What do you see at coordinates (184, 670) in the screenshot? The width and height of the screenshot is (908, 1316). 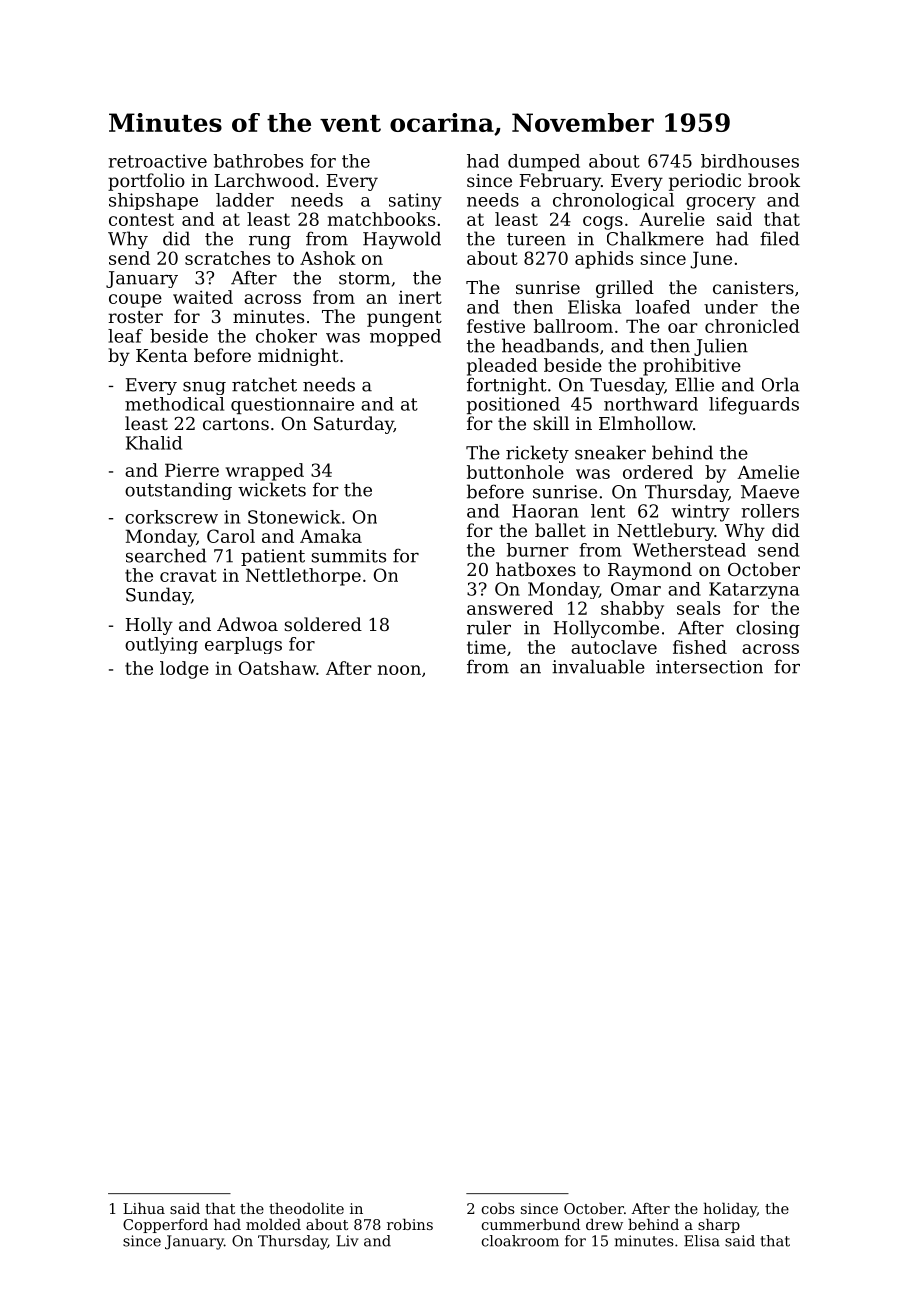 I see `lodge` at bounding box center [184, 670].
